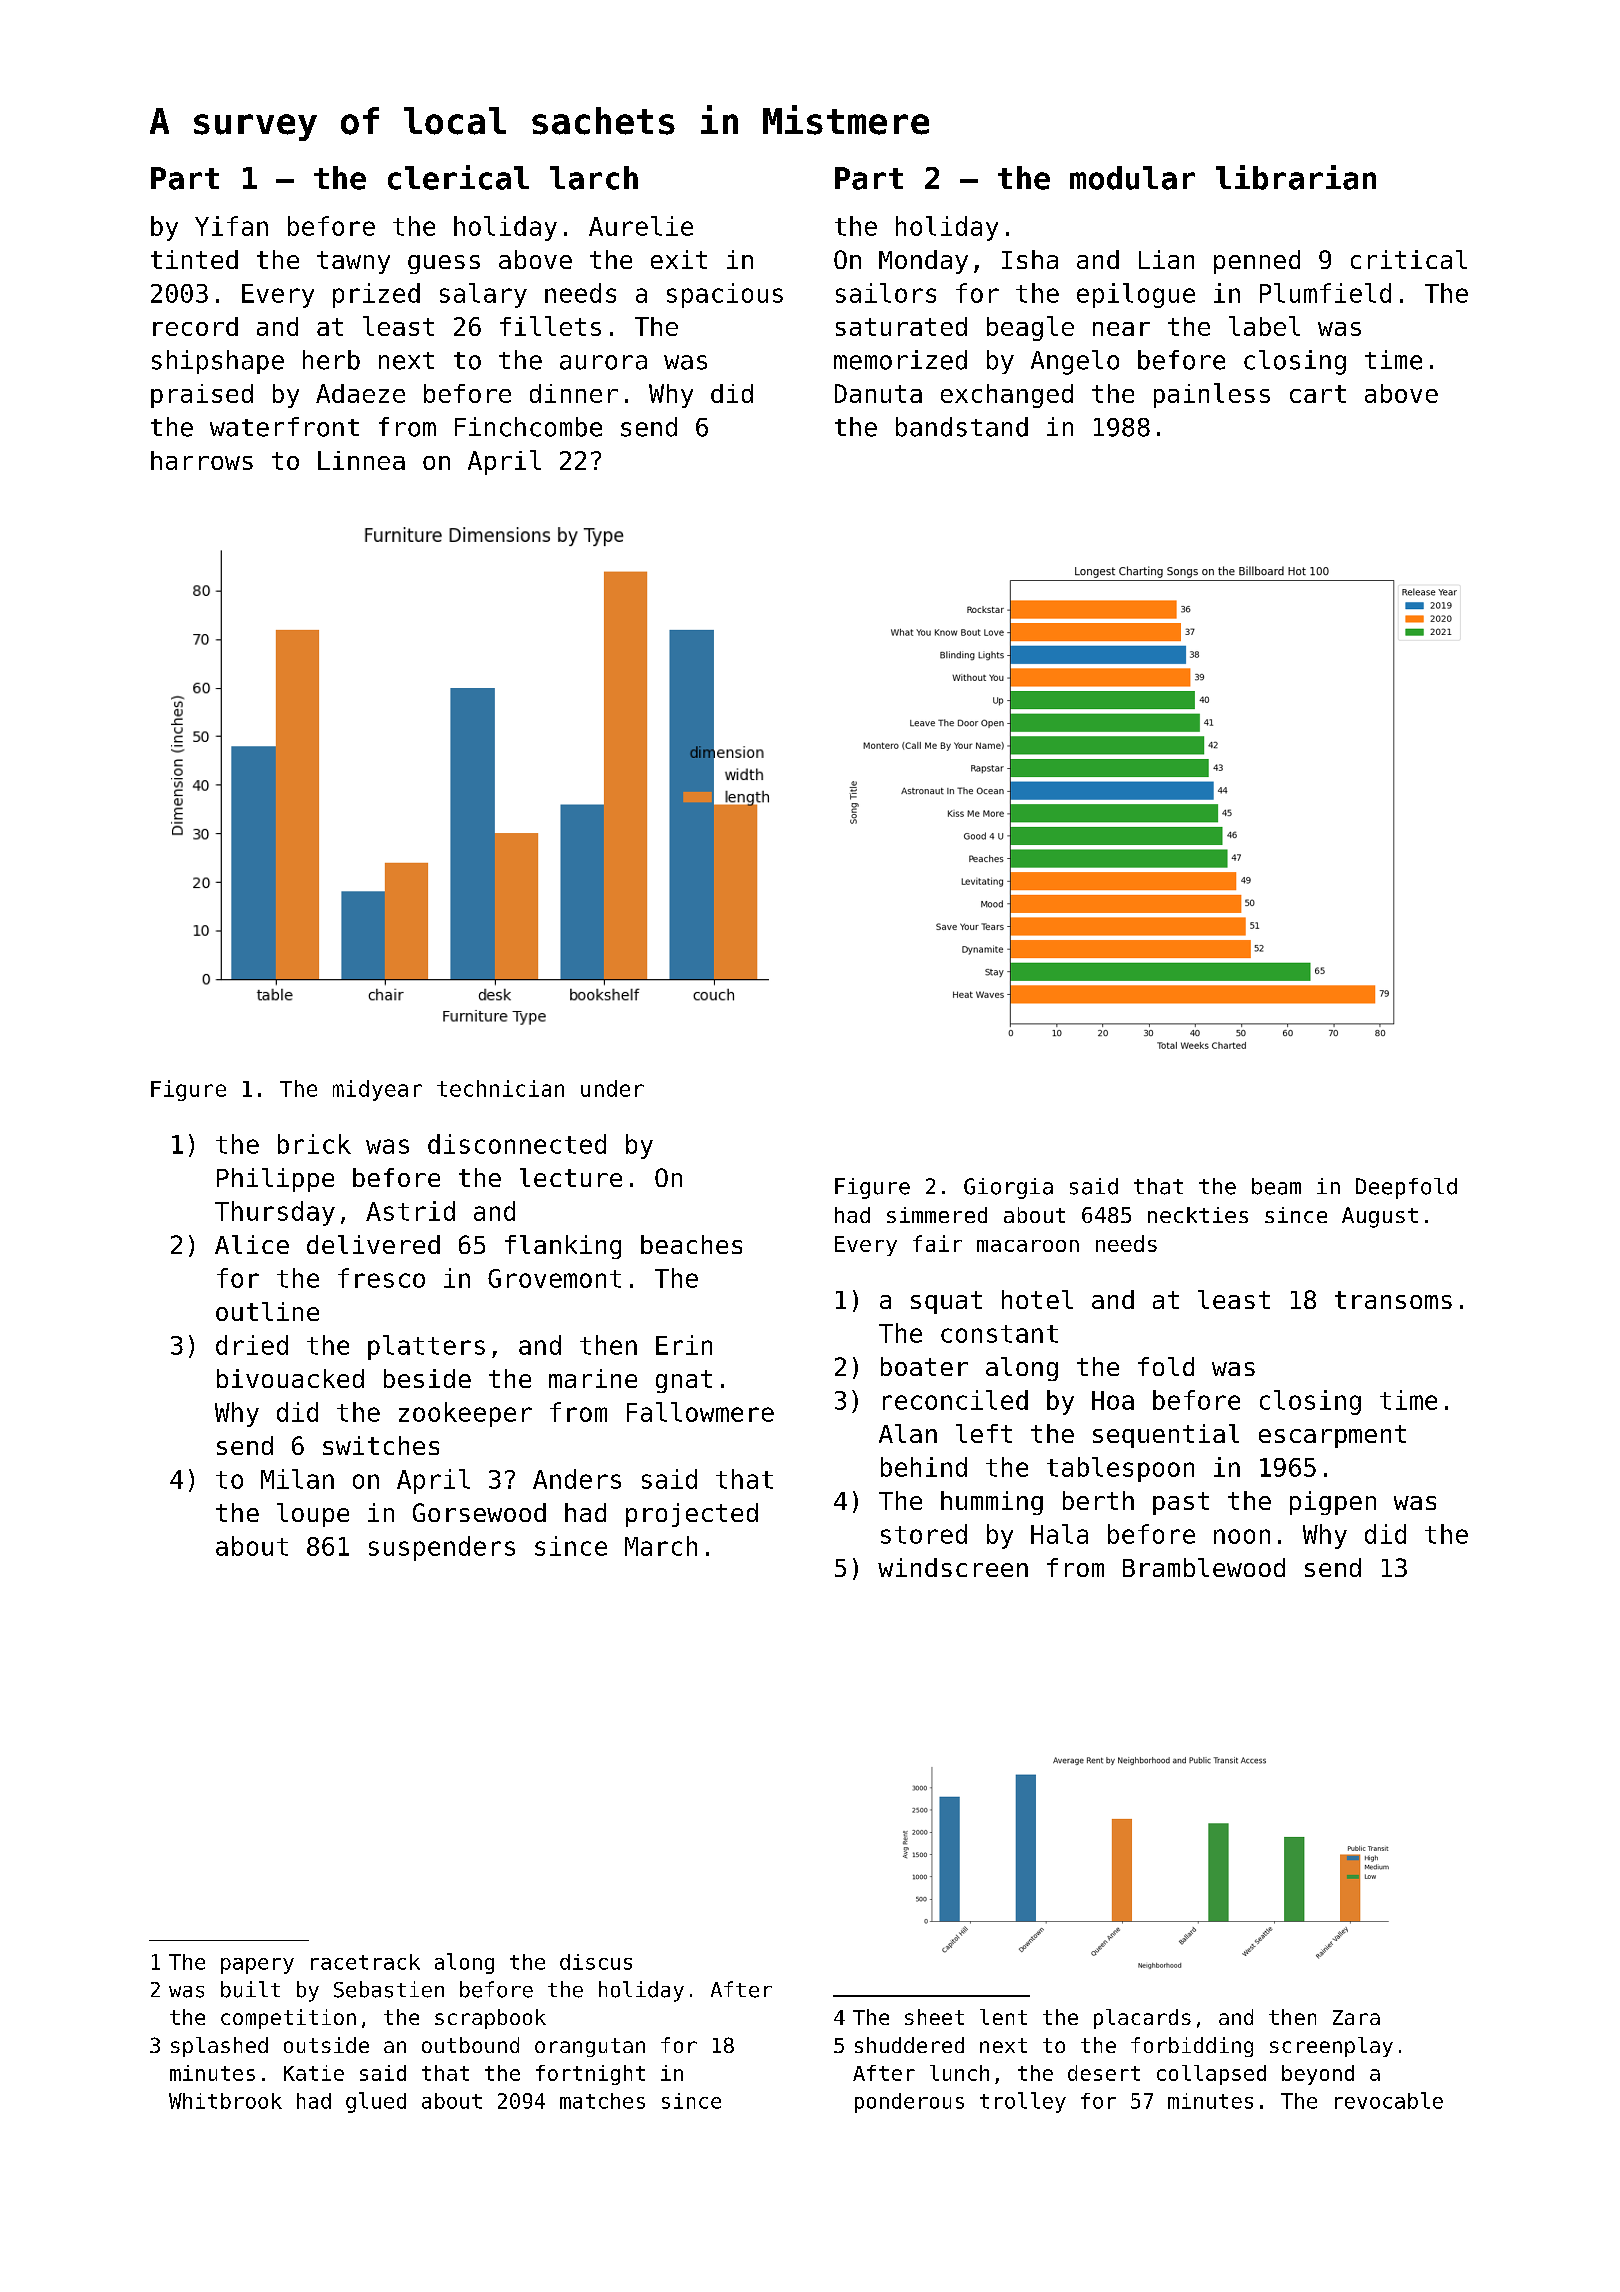  What do you see at coordinates (612, 1088) in the screenshot?
I see `under` at bounding box center [612, 1088].
